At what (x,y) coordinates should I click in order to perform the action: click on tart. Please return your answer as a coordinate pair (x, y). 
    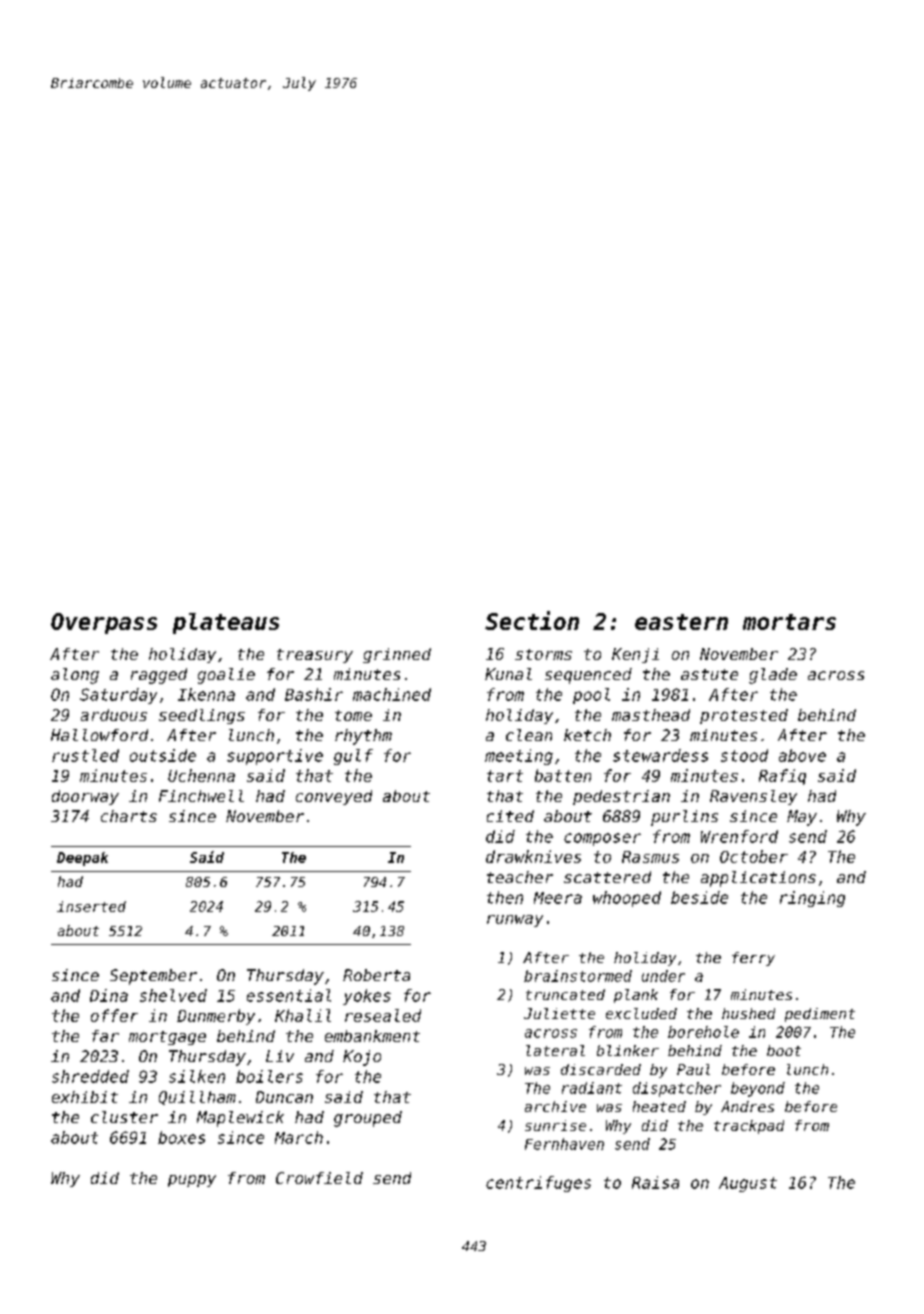
    Looking at the image, I should click on (505, 776).
